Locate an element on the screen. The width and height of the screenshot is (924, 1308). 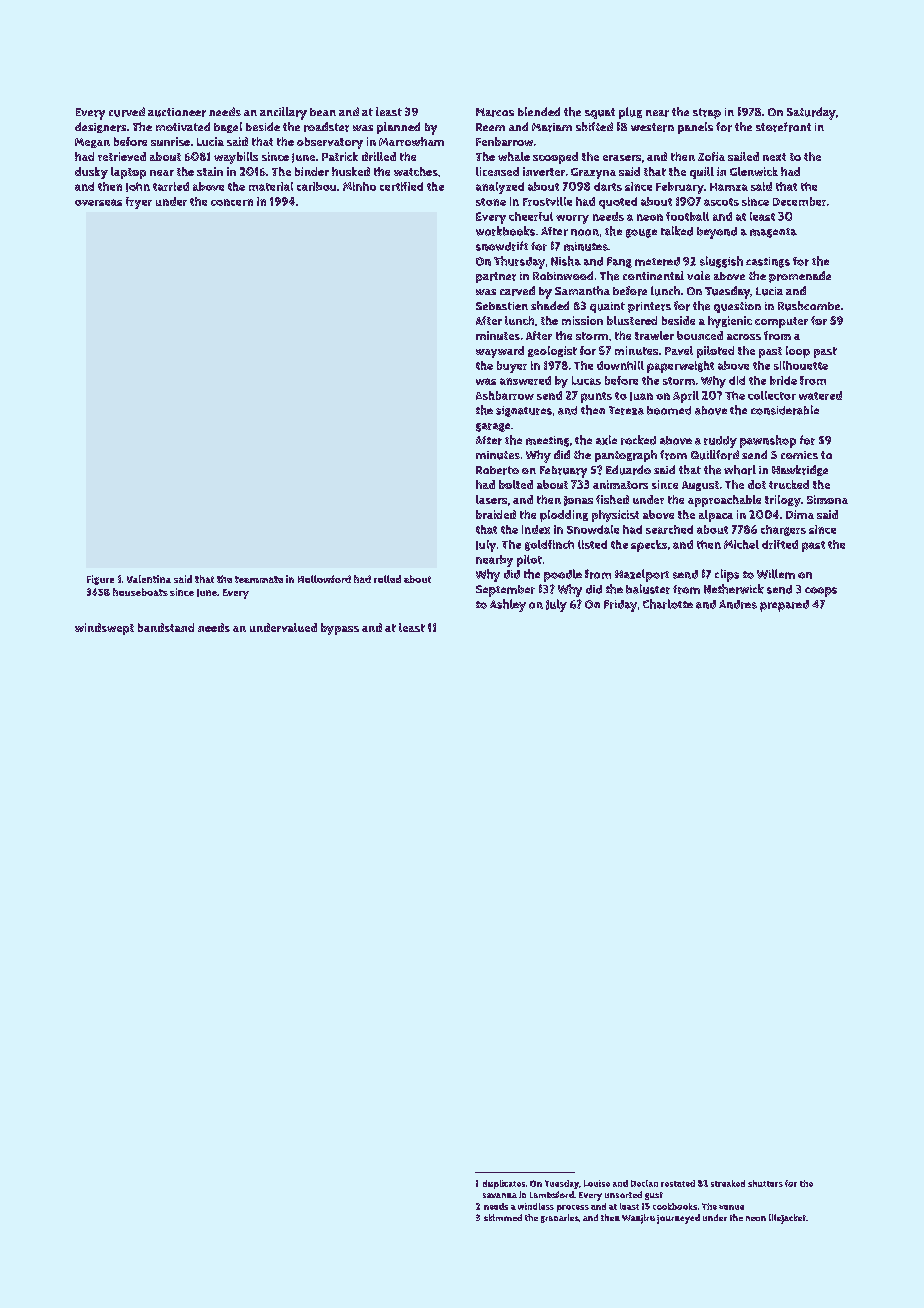
Saturday is located at coordinates (811, 113).
